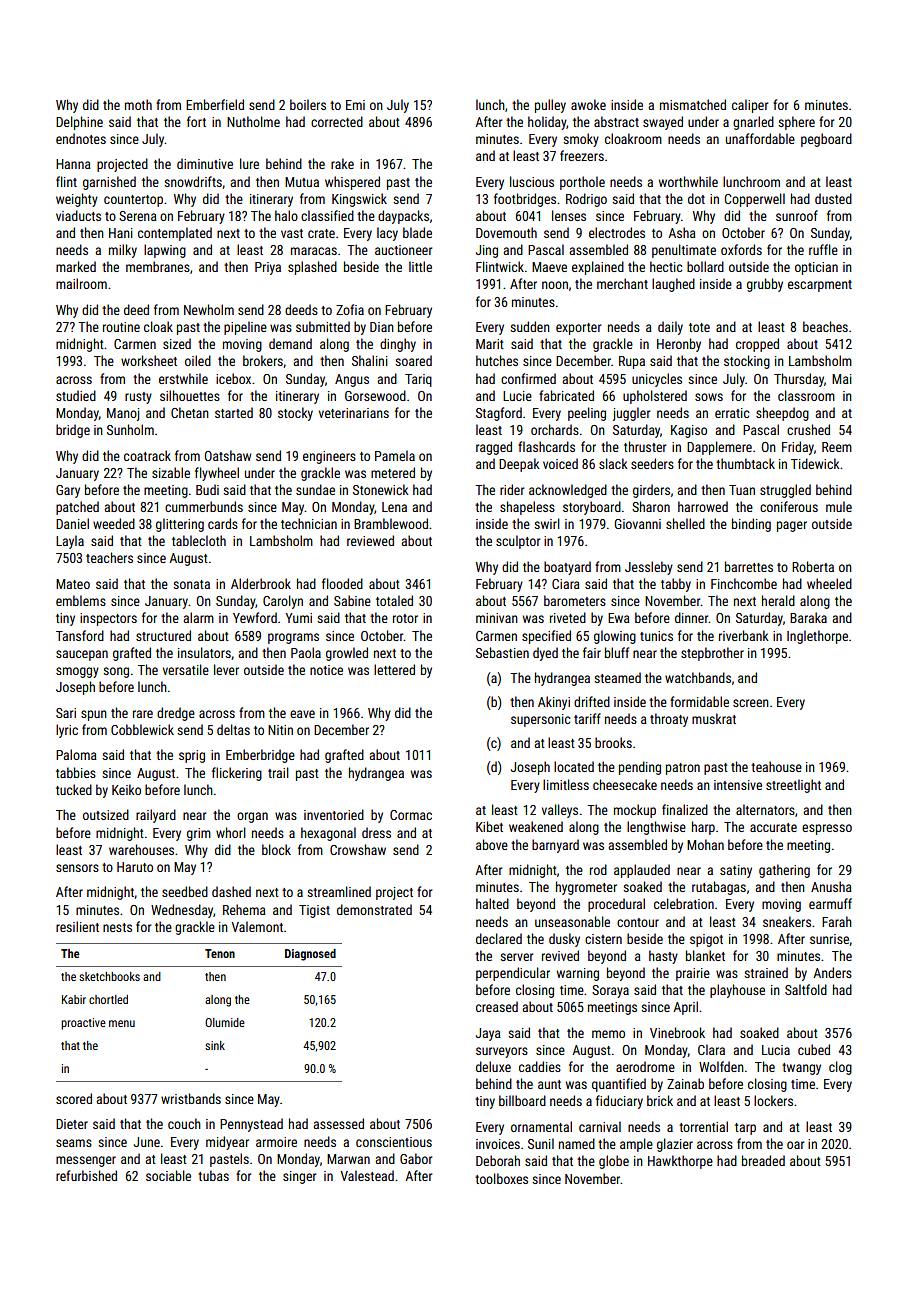  Describe the element at coordinates (226, 669) in the screenshot. I see `lever` at that location.
